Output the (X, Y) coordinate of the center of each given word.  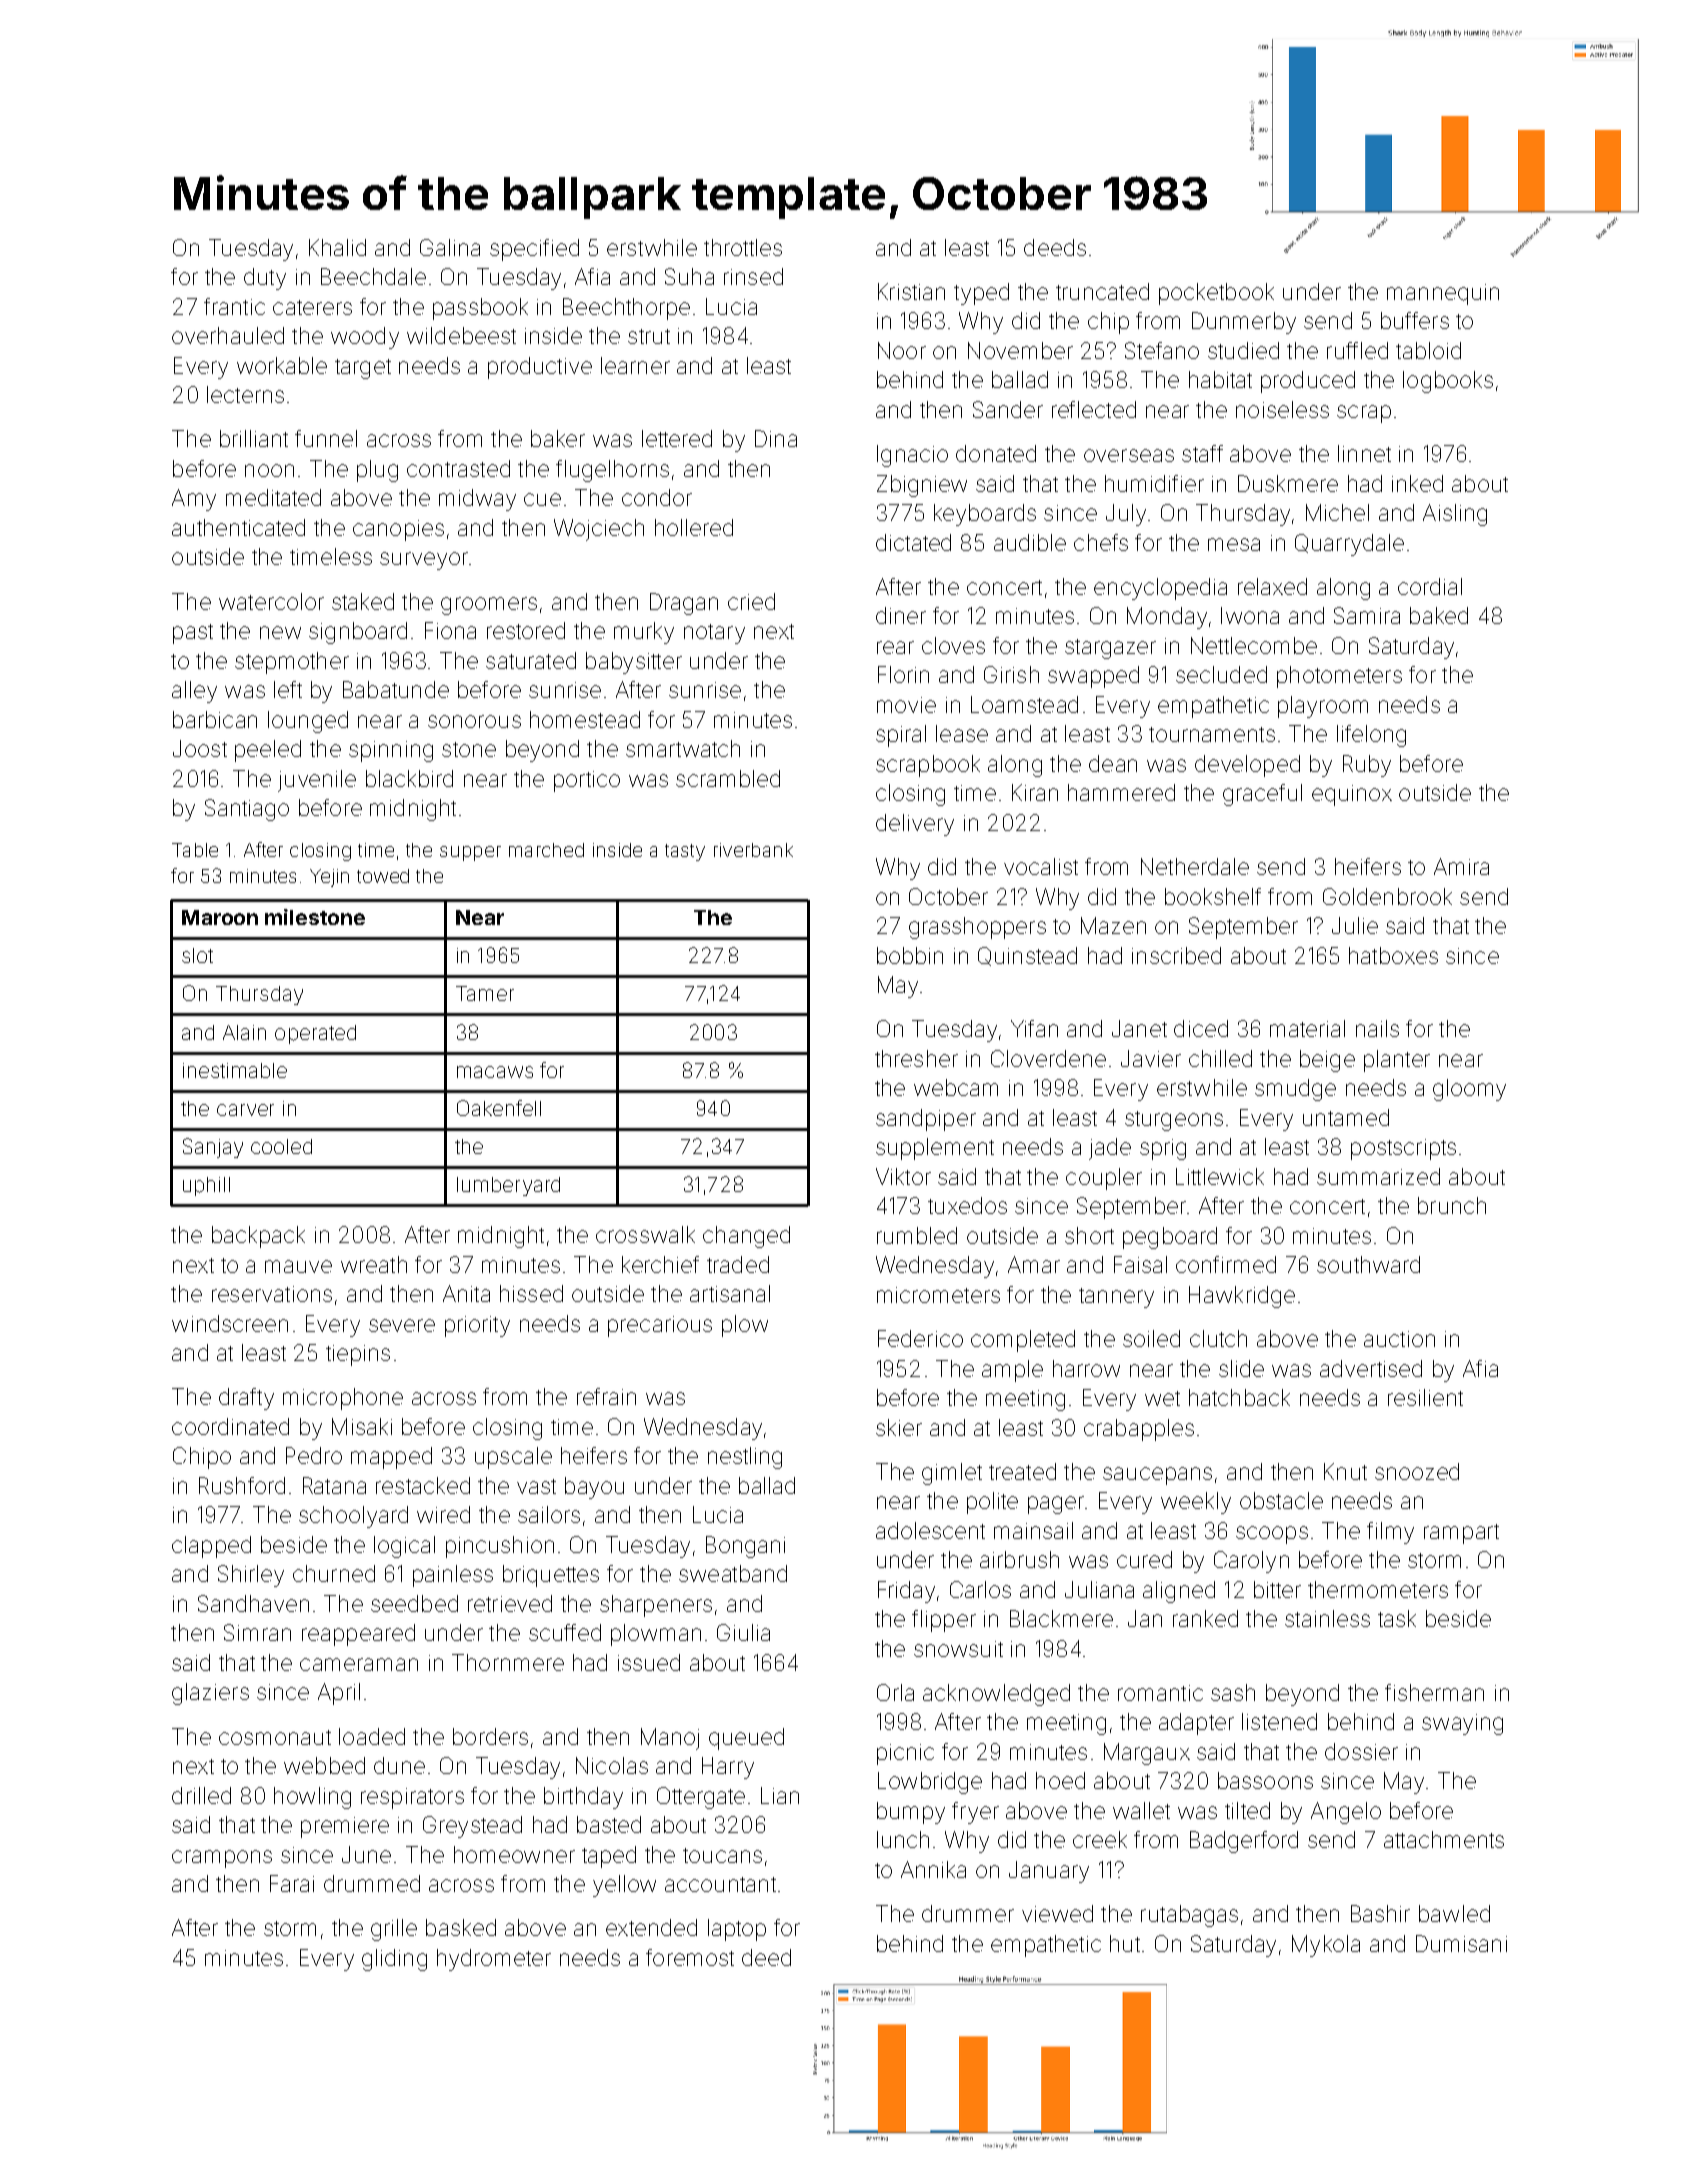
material (1307, 1028)
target (363, 369)
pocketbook (1216, 294)
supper (470, 853)
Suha (689, 276)
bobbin (910, 955)
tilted (1247, 1810)
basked (461, 1927)
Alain (244, 1032)
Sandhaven (253, 1603)
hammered (1121, 792)
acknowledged (996, 1695)
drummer (968, 1913)
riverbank (753, 850)
